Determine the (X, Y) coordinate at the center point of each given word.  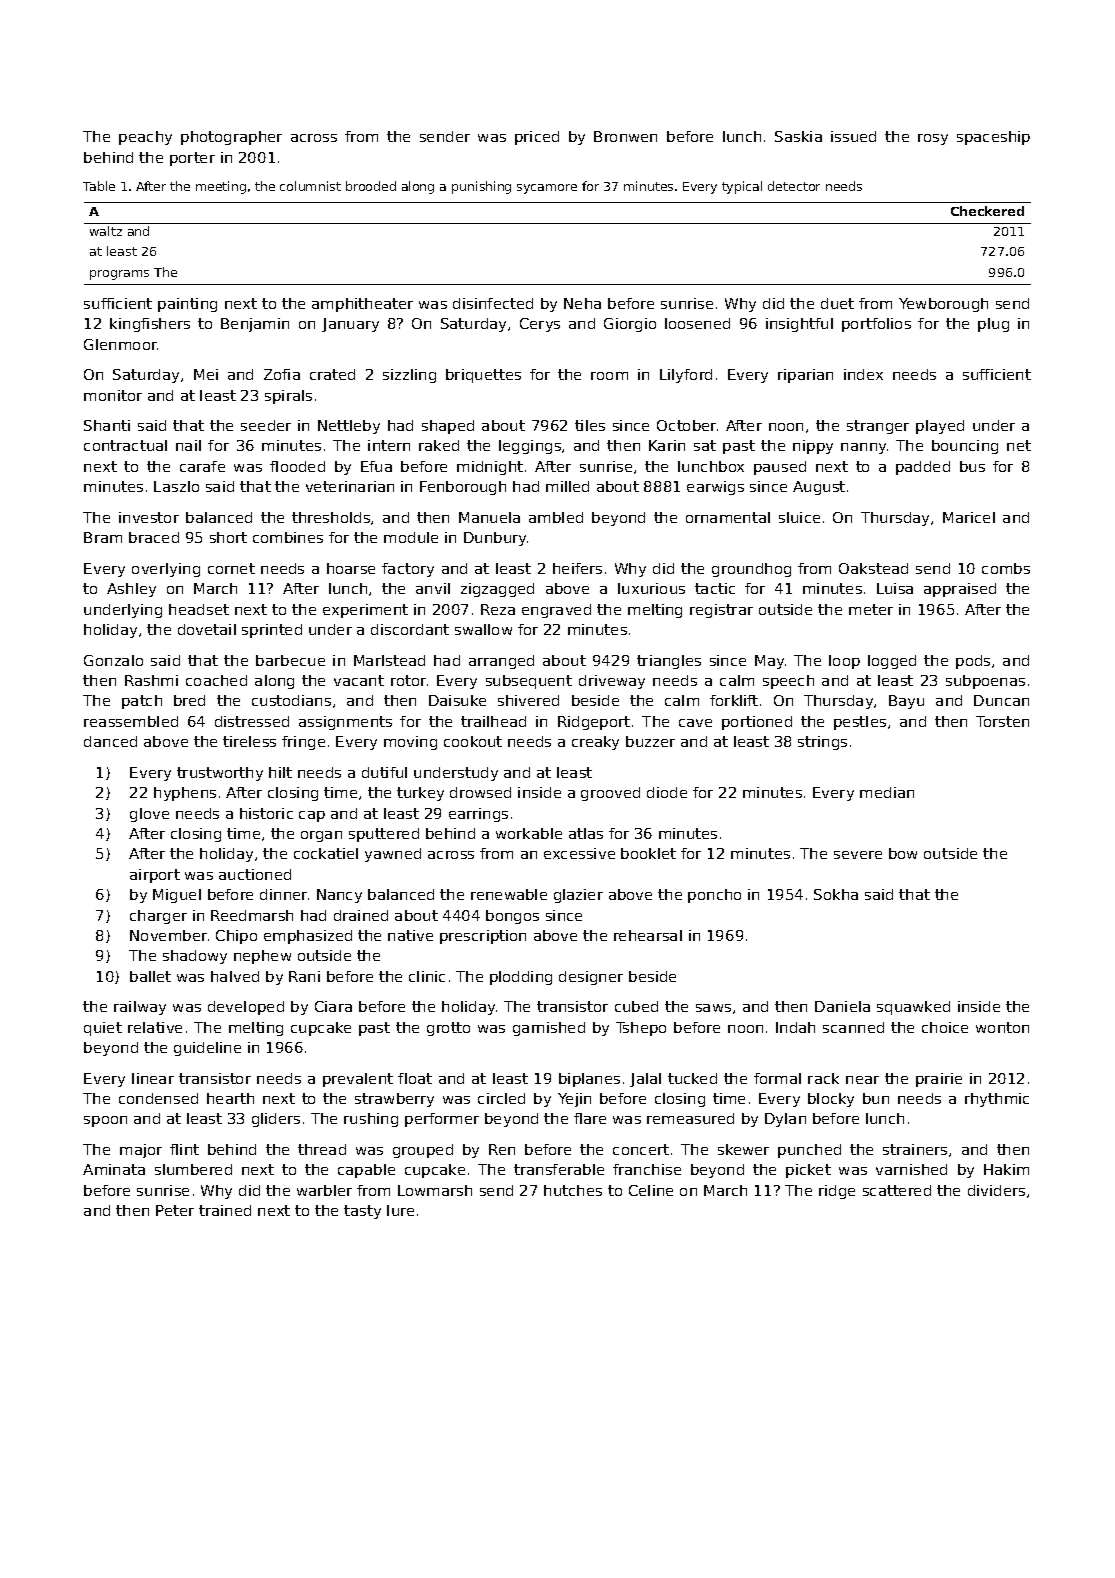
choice (945, 1027)
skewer (743, 1149)
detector (794, 186)
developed (246, 1008)
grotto (448, 1029)
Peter (175, 1210)
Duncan (1001, 700)
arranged (501, 662)
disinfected (493, 303)
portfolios (876, 325)
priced (537, 138)
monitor (113, 395)
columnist (310, 186)
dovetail (207, 629)
